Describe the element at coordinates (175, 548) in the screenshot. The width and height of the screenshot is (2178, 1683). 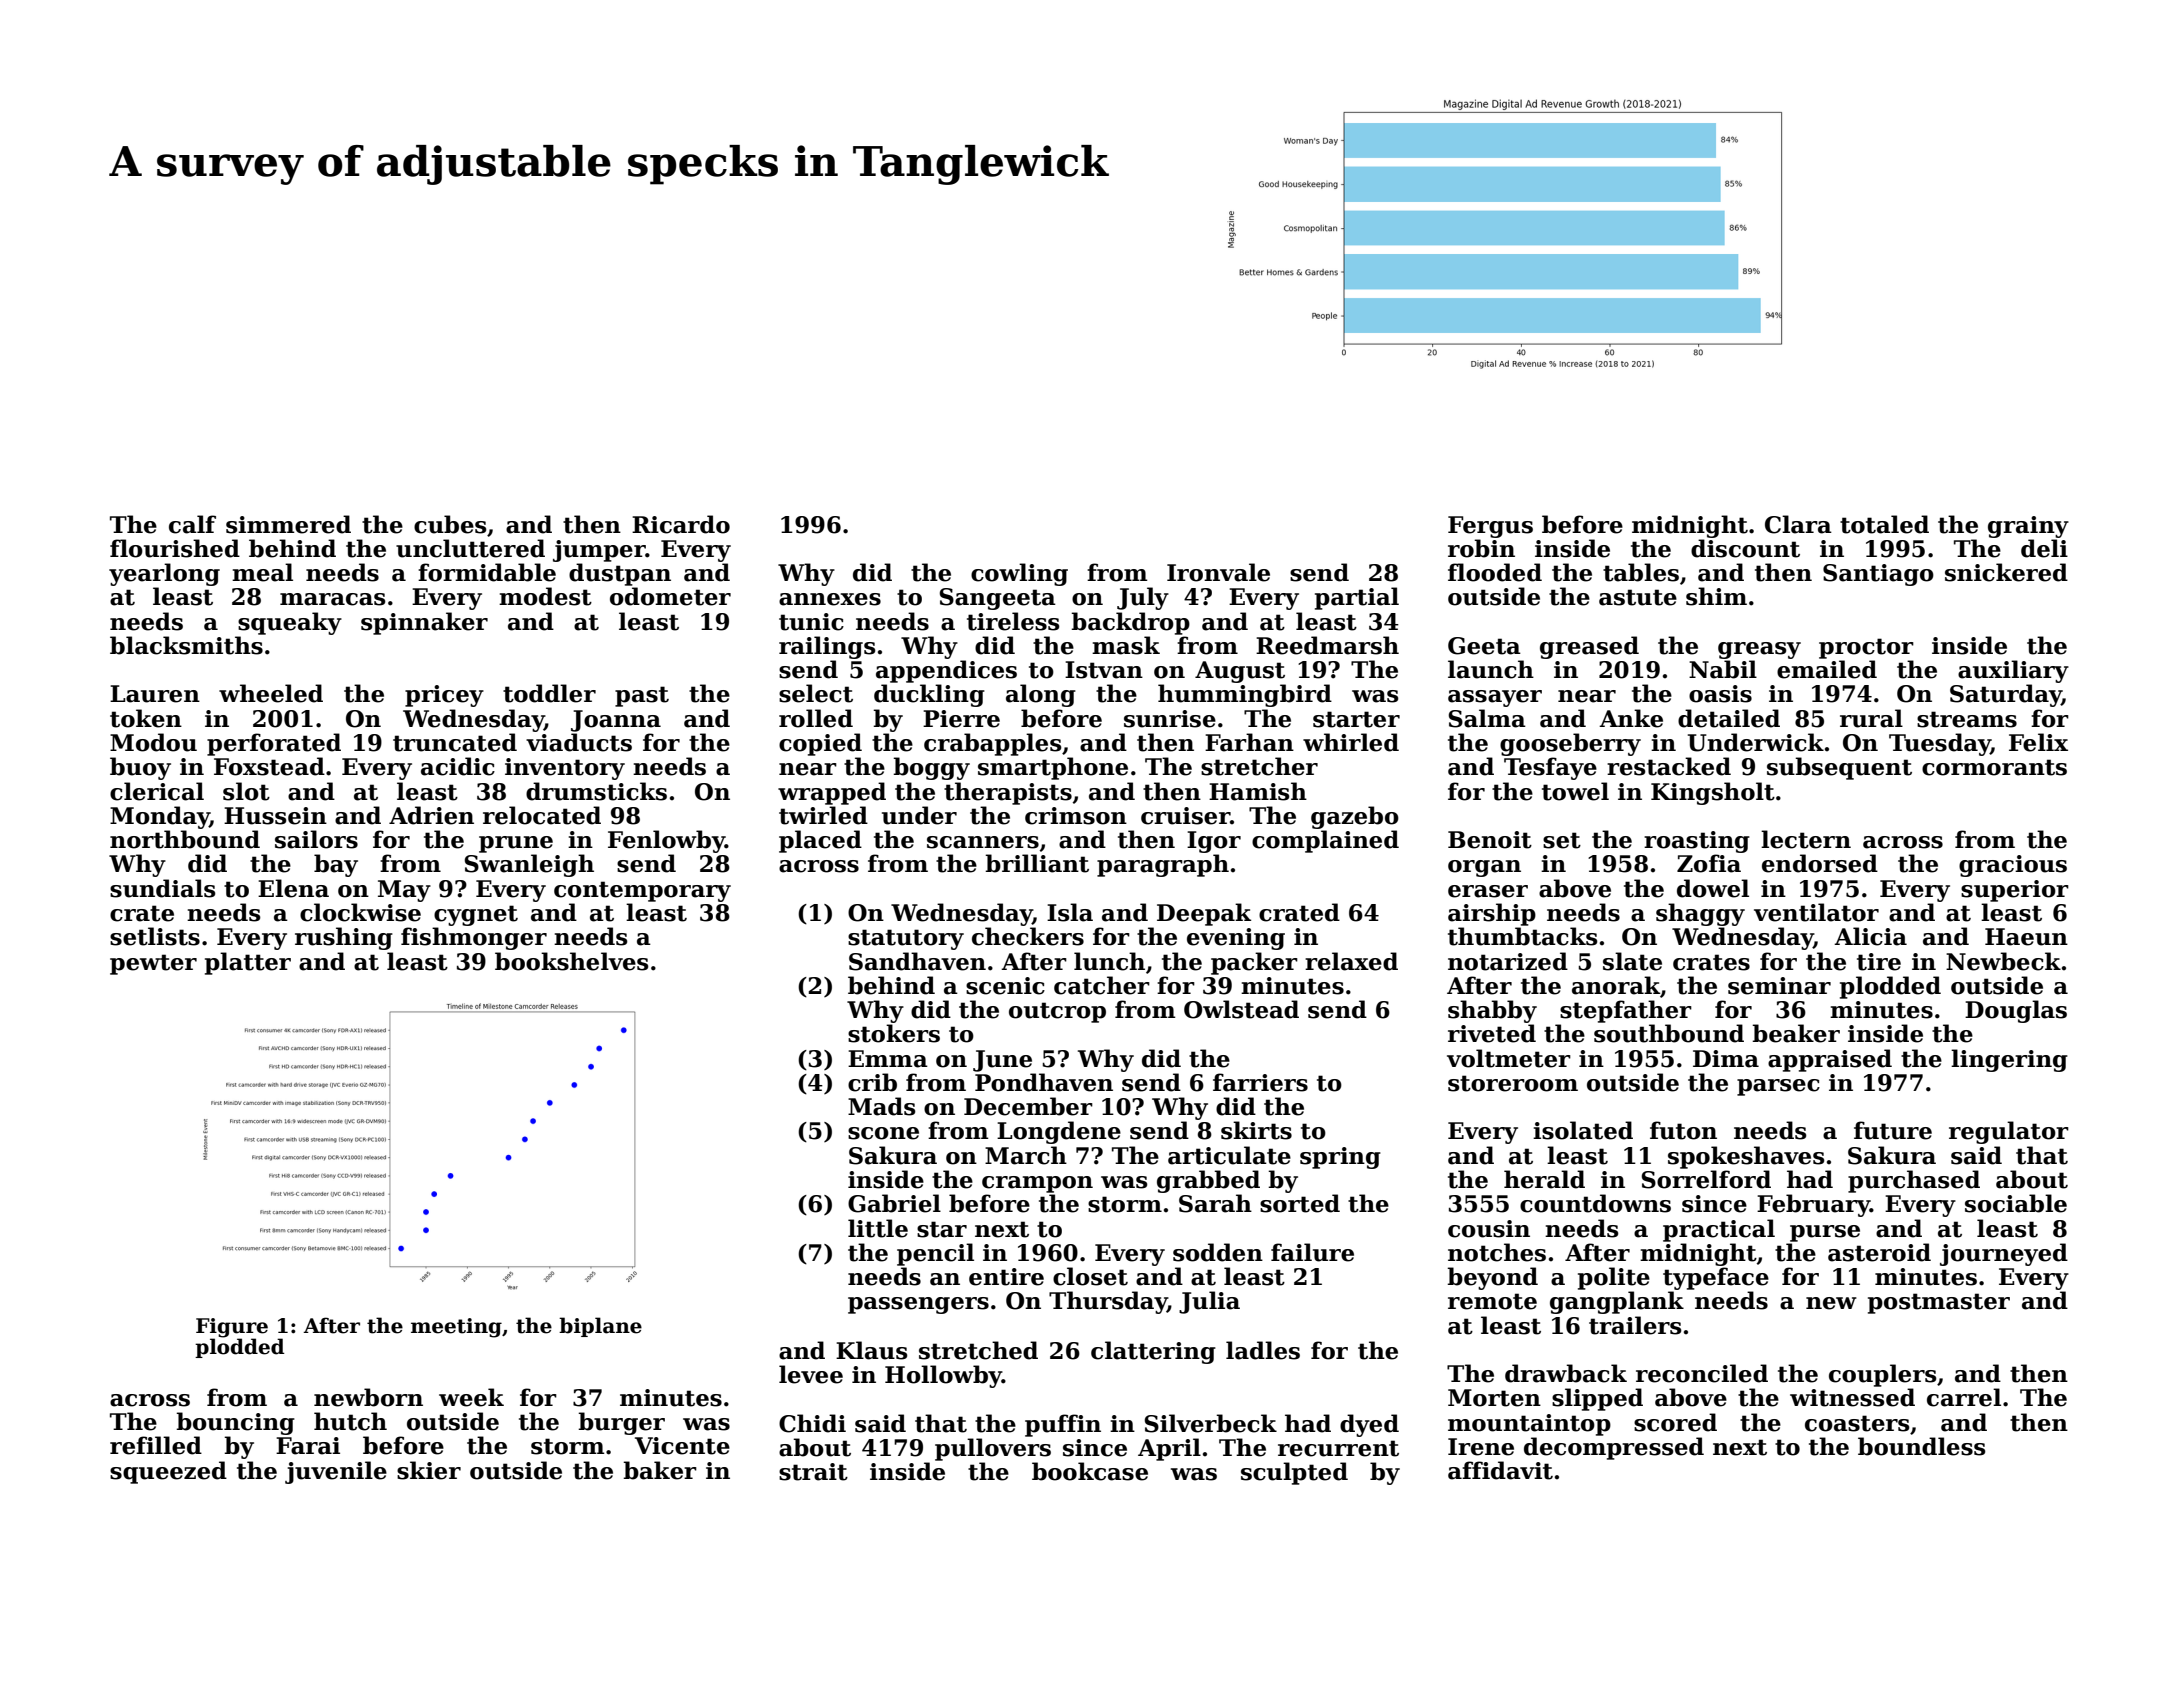
I see `flourished` at that location.
